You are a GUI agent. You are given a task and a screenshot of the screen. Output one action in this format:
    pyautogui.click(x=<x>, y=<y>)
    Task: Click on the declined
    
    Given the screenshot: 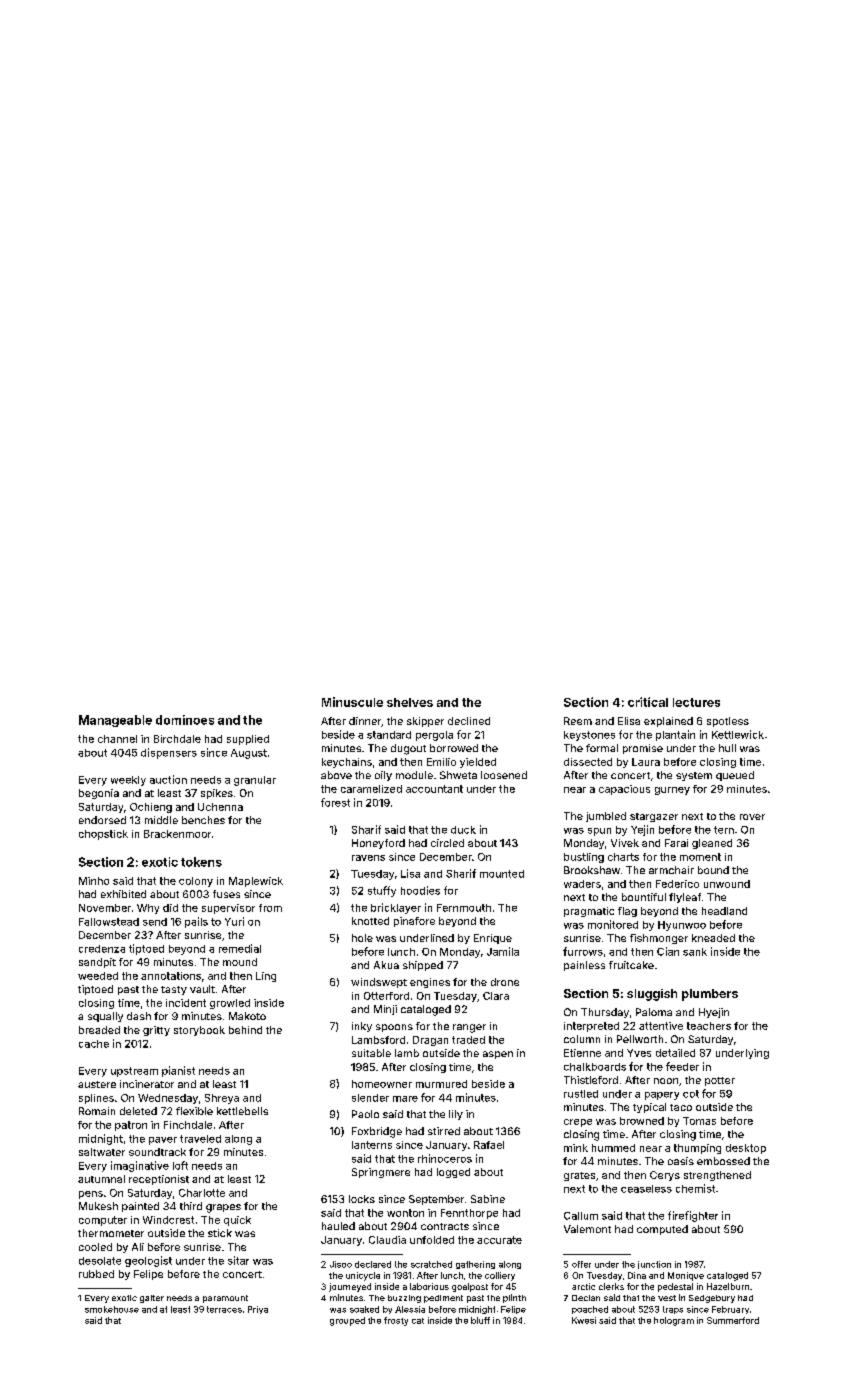 What is the action you would take?
    pyautogui.click(x=469, y=721)
